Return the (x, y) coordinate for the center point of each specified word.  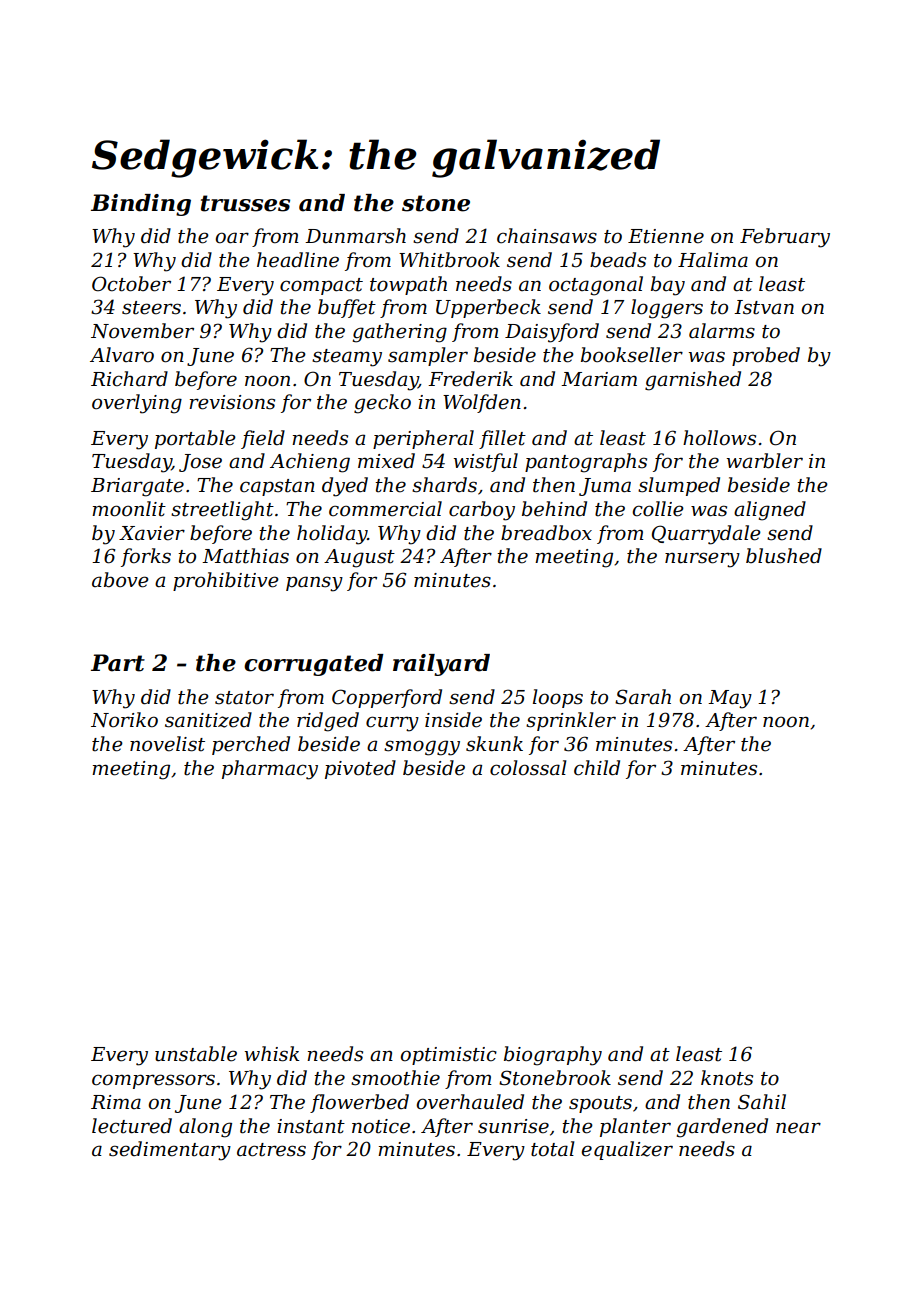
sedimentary (170, 1151)
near (798, 1128)
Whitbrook (449, 260)
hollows (719, 438)
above (120, 580)
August (359, 558)
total (552, 1149)
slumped (679, 486)
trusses (245, 203)
